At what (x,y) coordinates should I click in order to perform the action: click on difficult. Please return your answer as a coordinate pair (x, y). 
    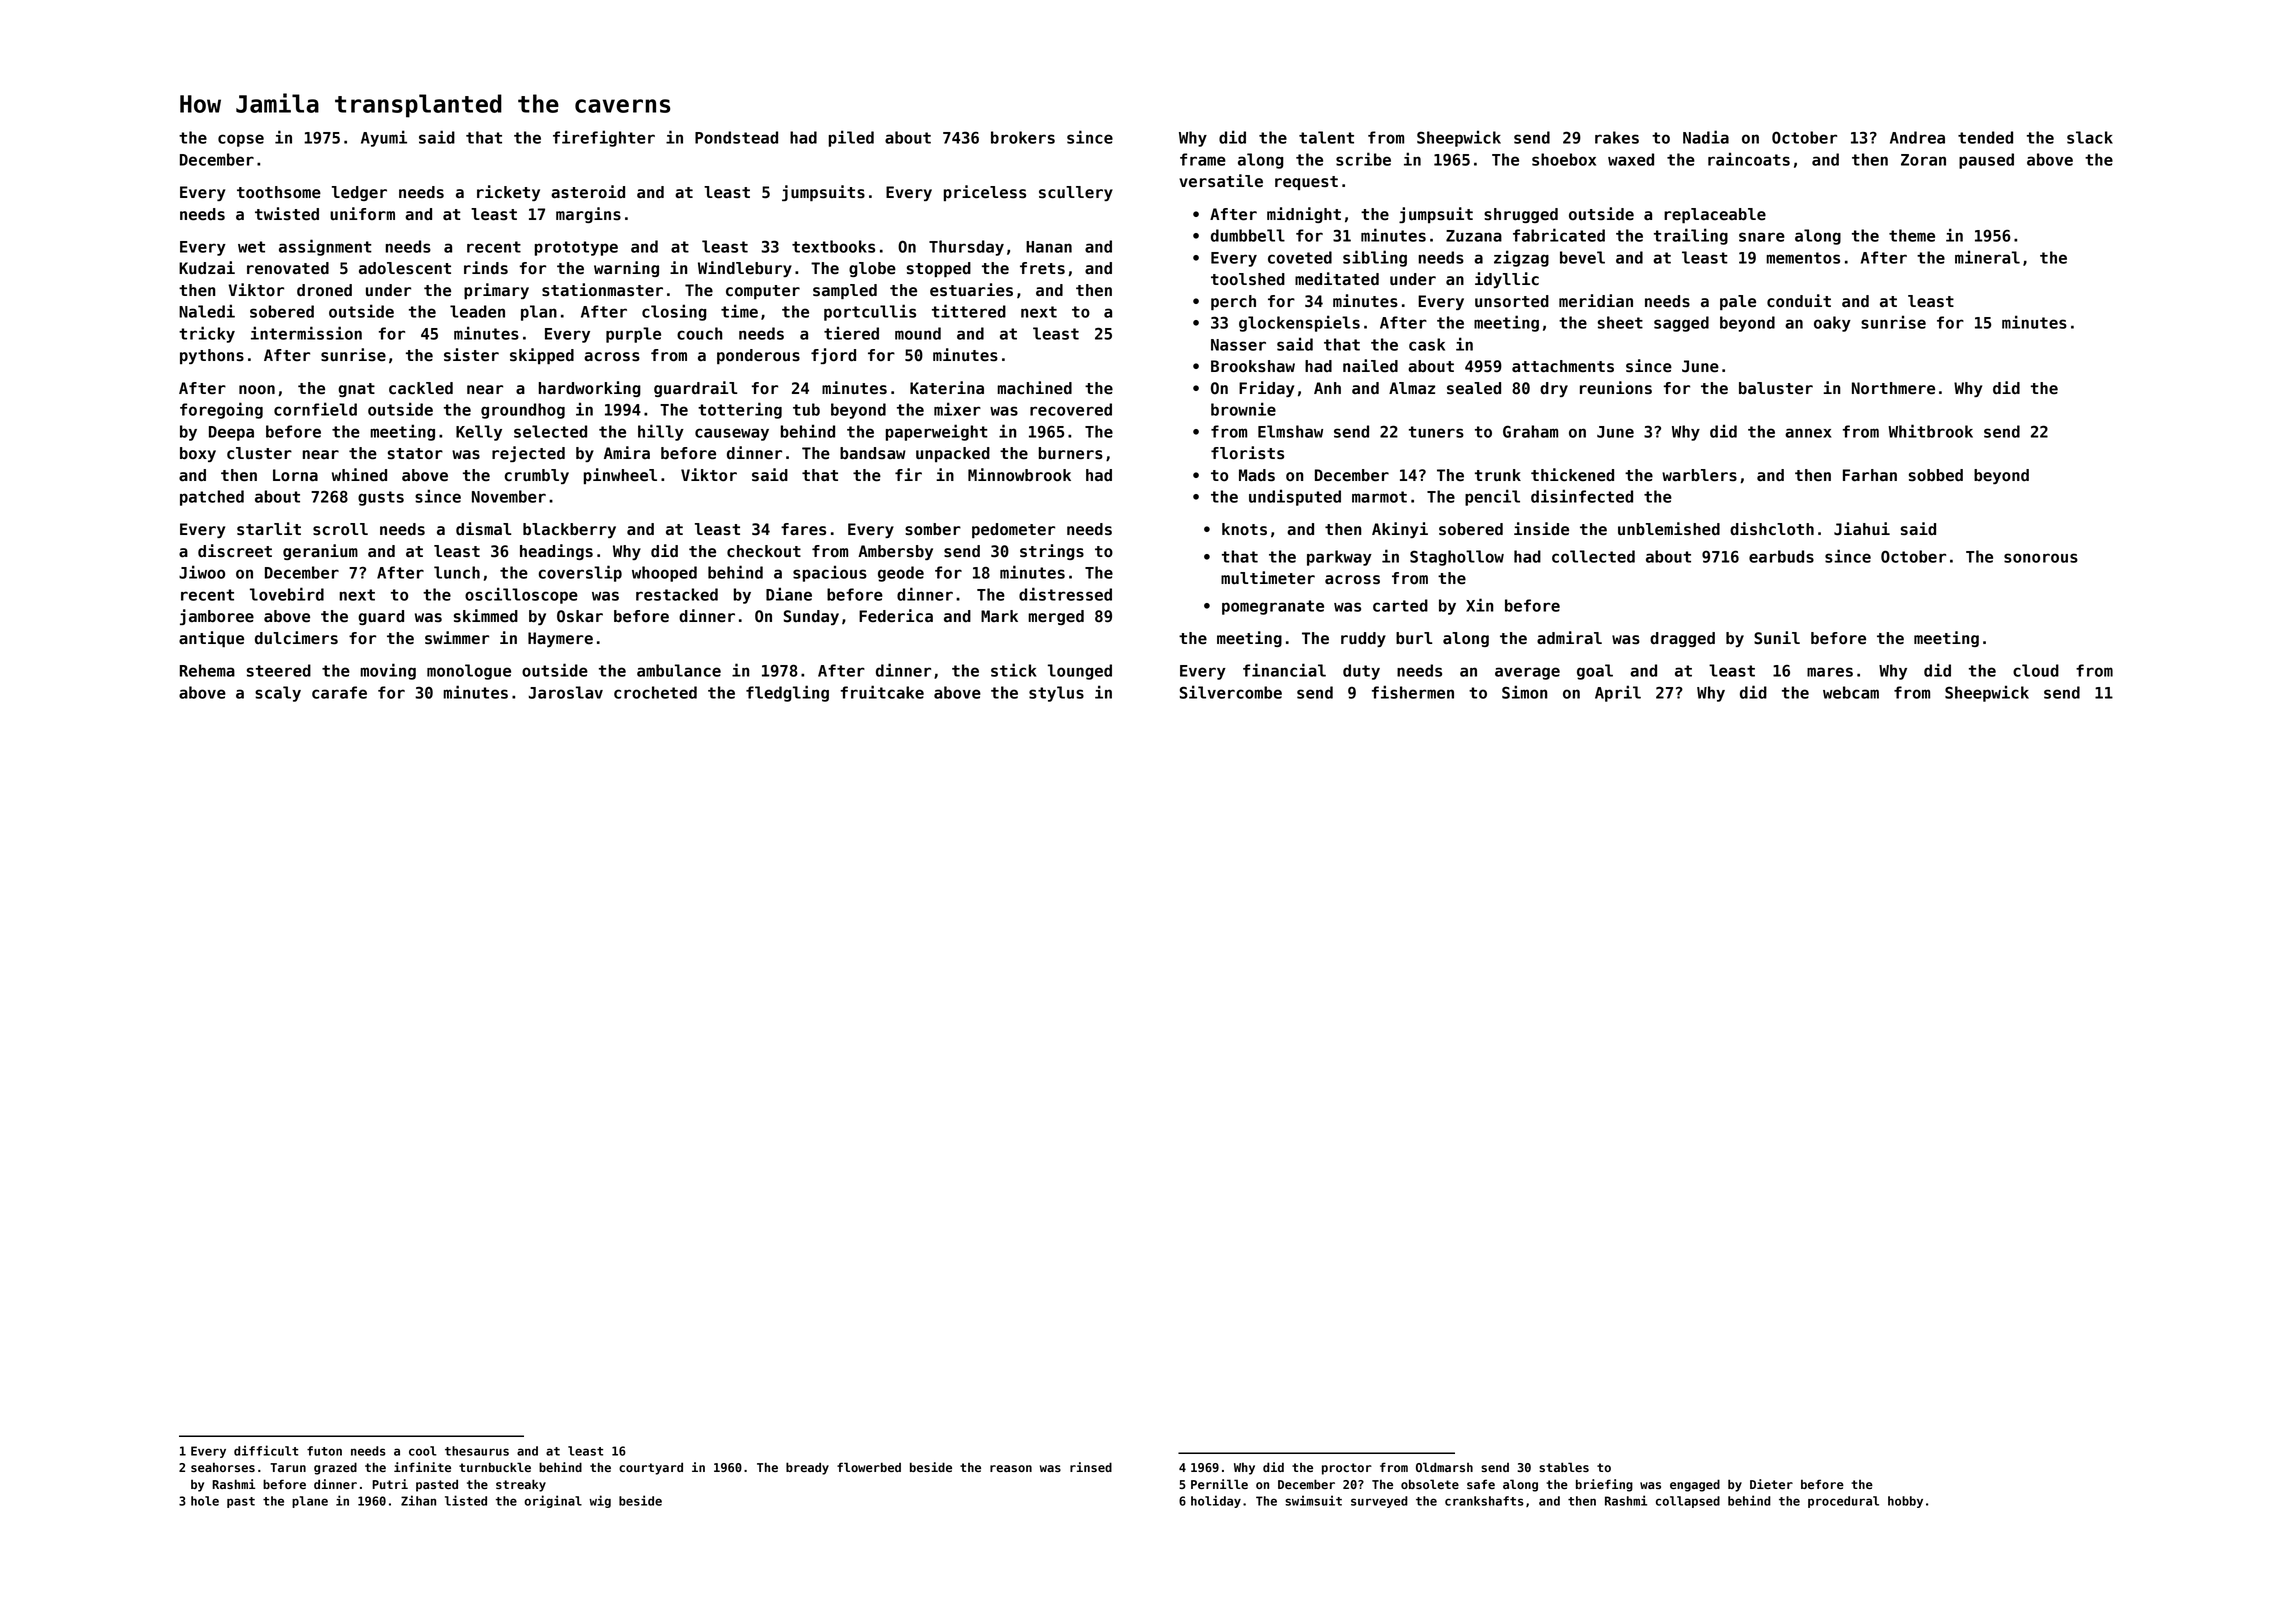
    Looking at the image, I should click on (266, 1450).
